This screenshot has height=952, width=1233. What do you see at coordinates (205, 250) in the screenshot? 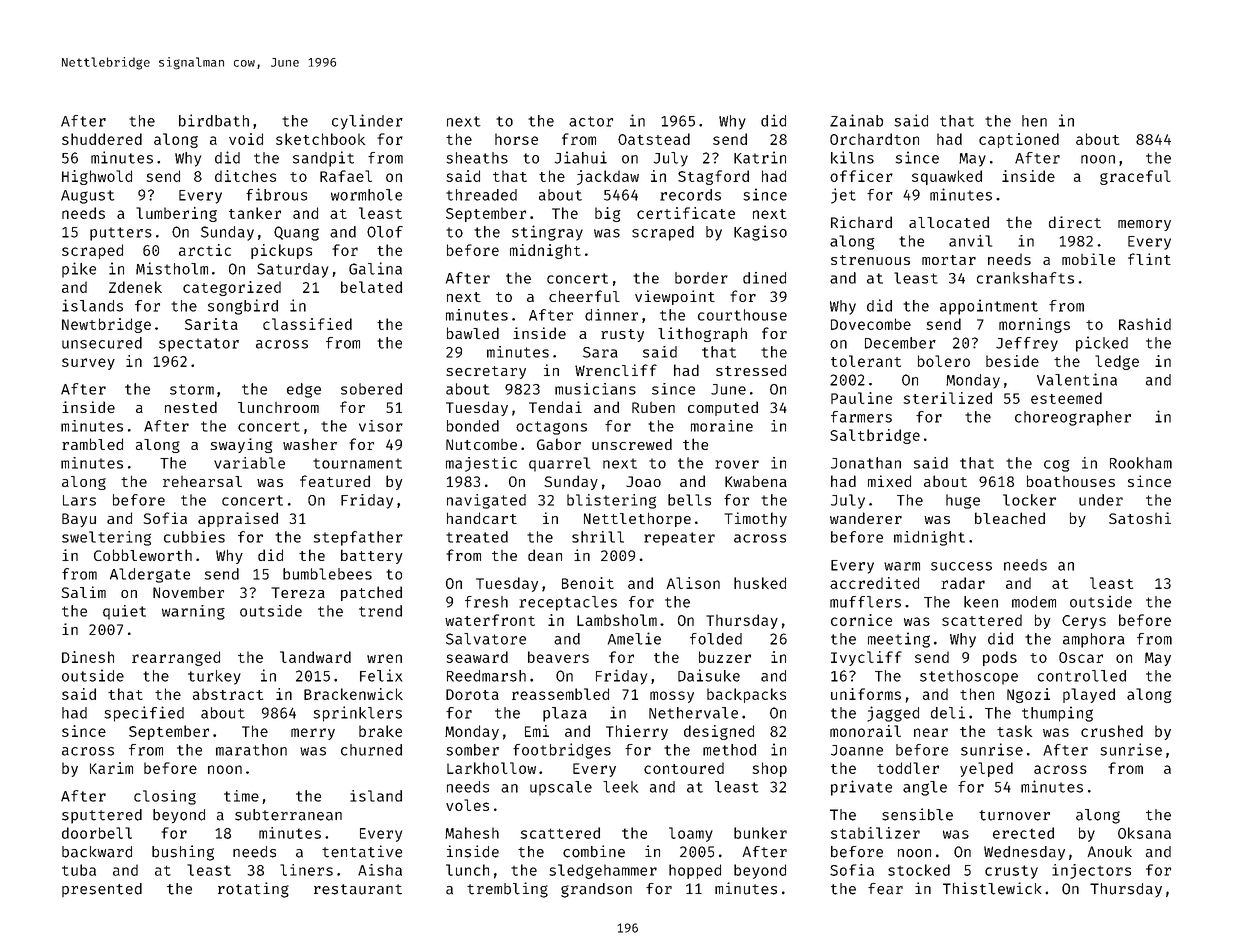
I see `arctic` at bounding box center [205, 250].
